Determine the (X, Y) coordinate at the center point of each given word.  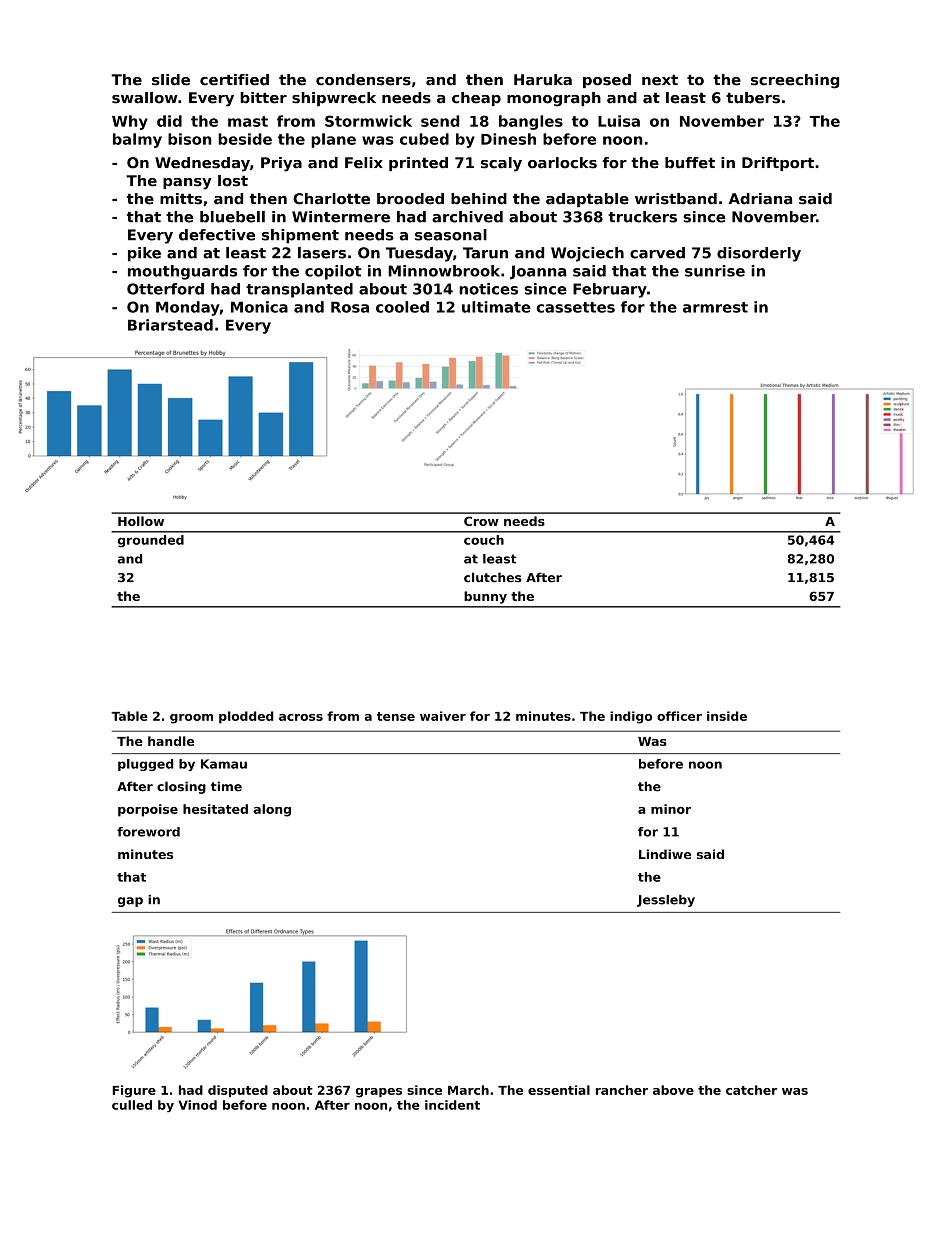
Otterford (165, 289)
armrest (715, 307)
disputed (238, 1091)
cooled (402, 307)
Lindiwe (665, 854)
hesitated (215, 809)
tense (396, 716)
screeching (795, 81)
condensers (363, 80)
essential (559, 1090)
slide (171, 80)
